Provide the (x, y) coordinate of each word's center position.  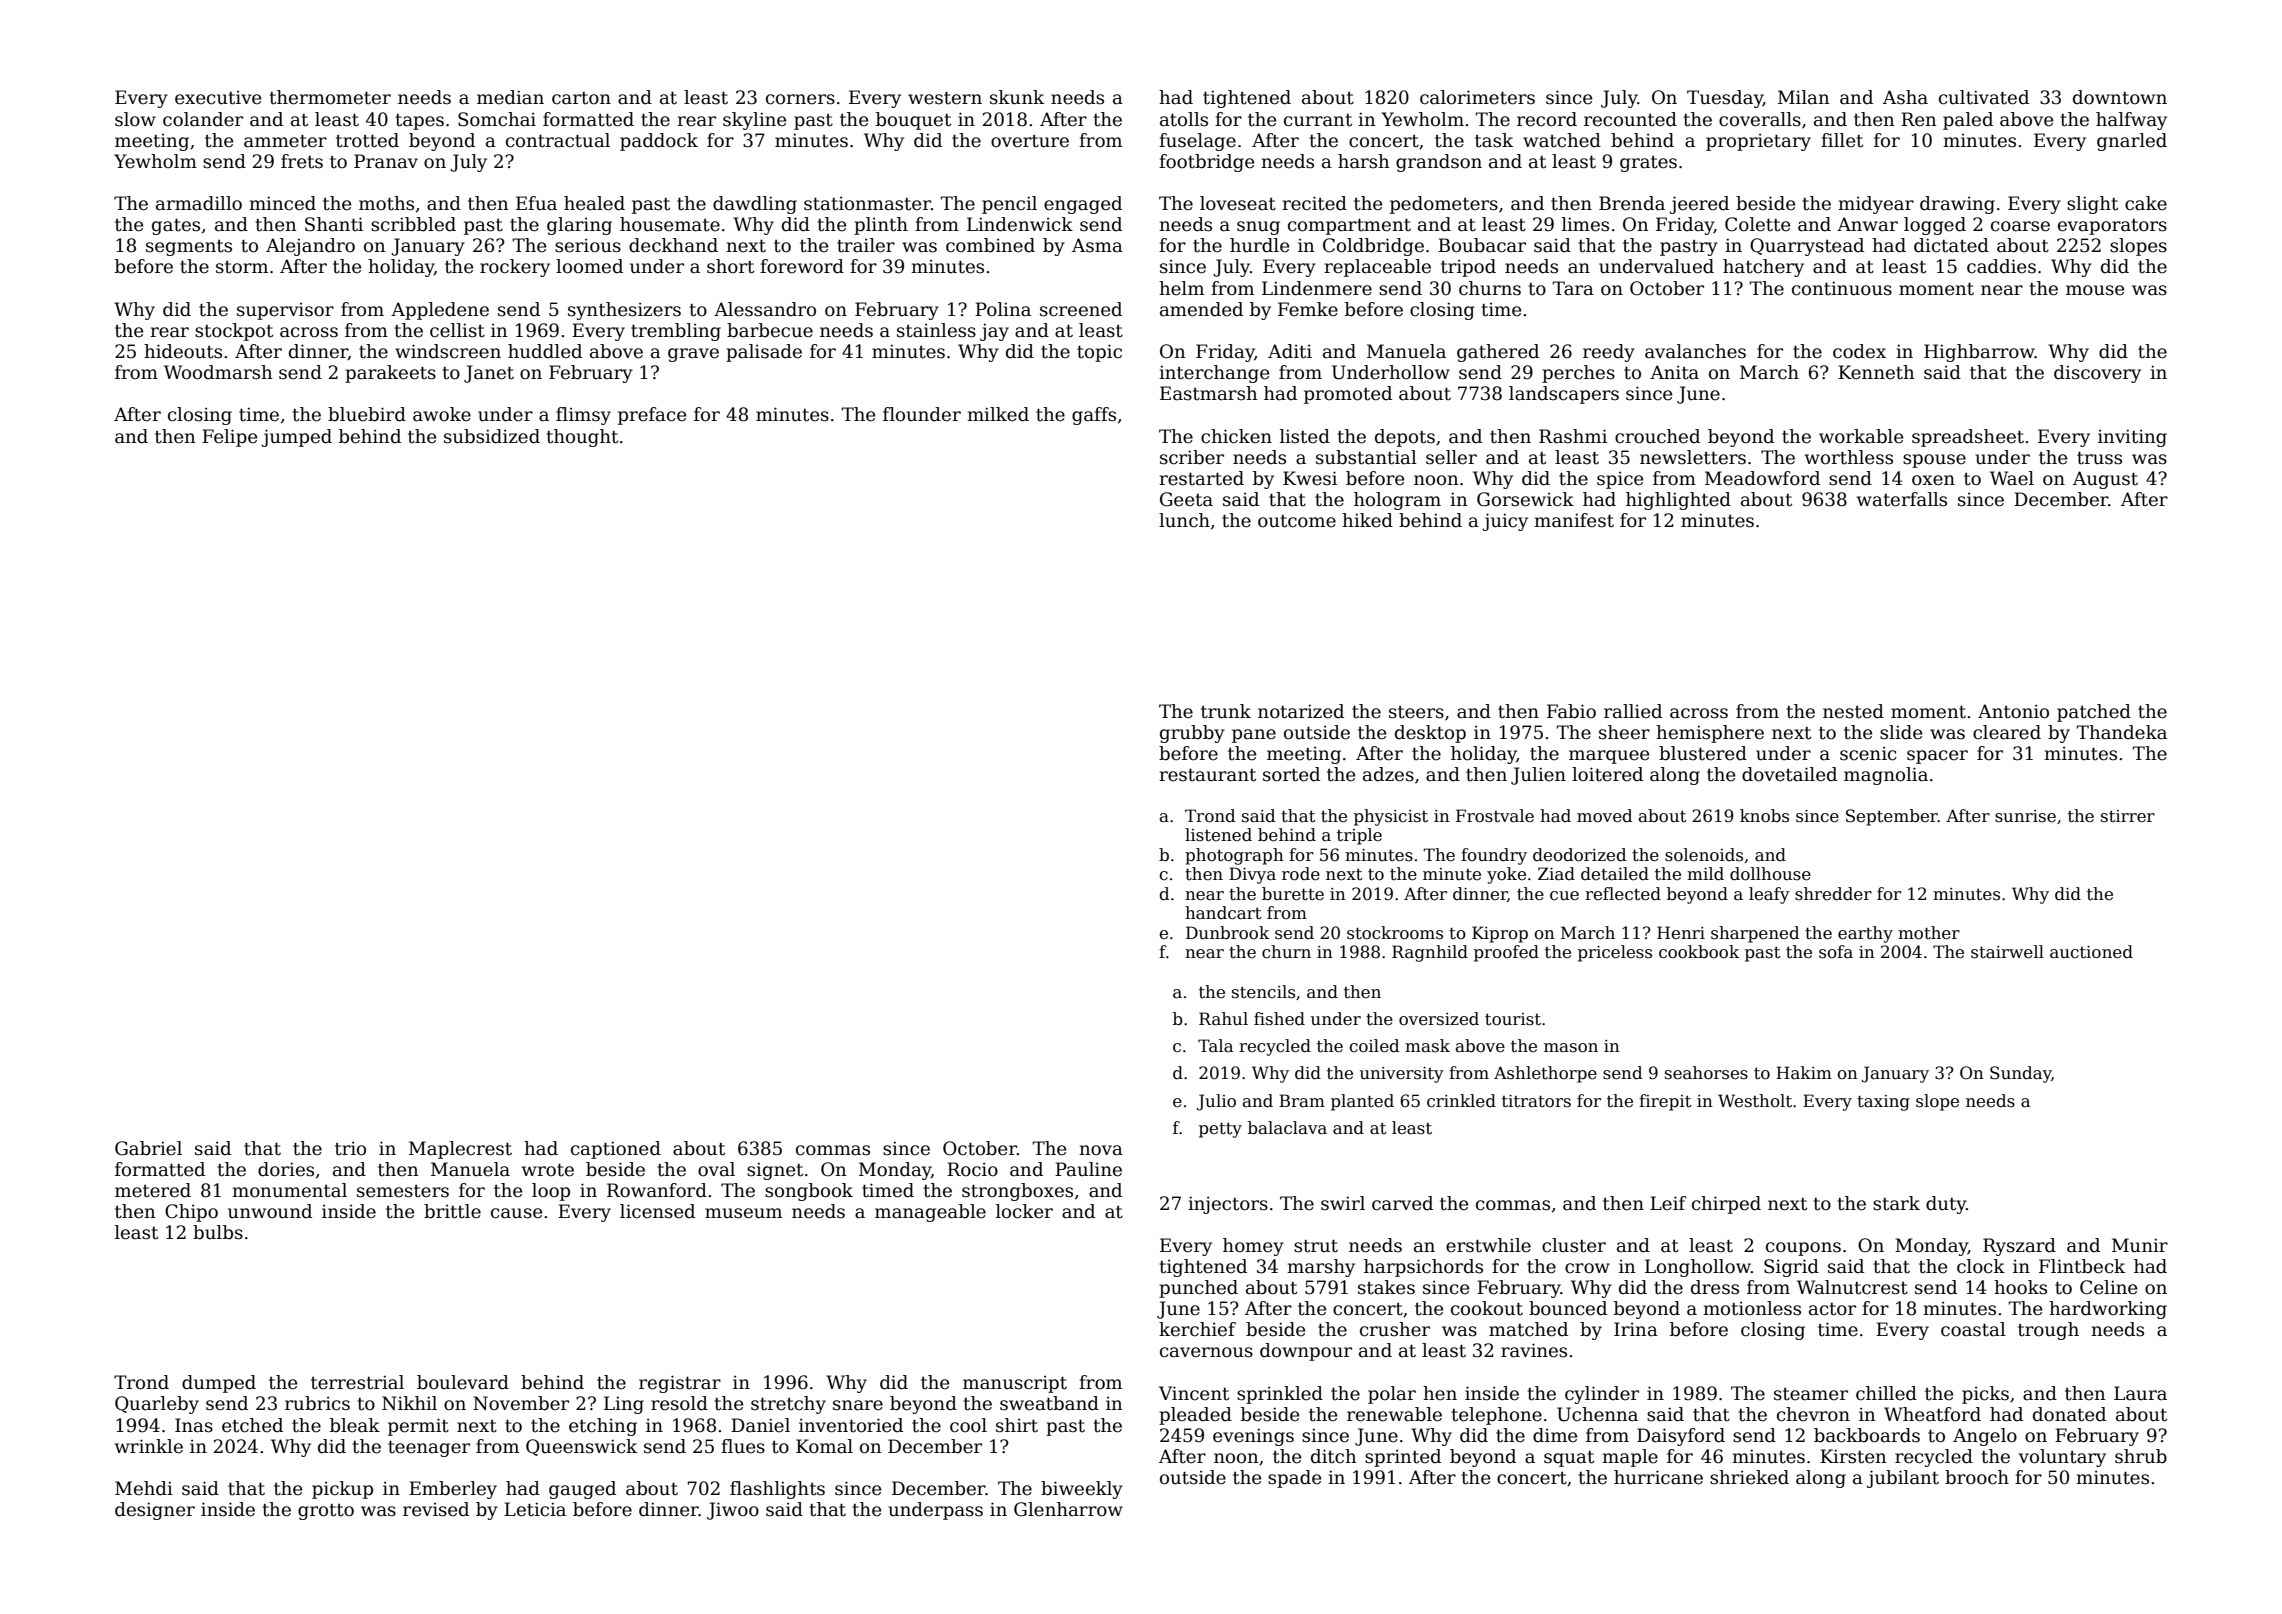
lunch (1184, 520)
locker (1024, 1211)
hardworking (2108, 1310)
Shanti (334, 224)
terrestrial (357, 1382)
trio (350, 1149)
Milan (1804, 97)
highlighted (1678, 501)
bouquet (913, 121)
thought (582, 438)
